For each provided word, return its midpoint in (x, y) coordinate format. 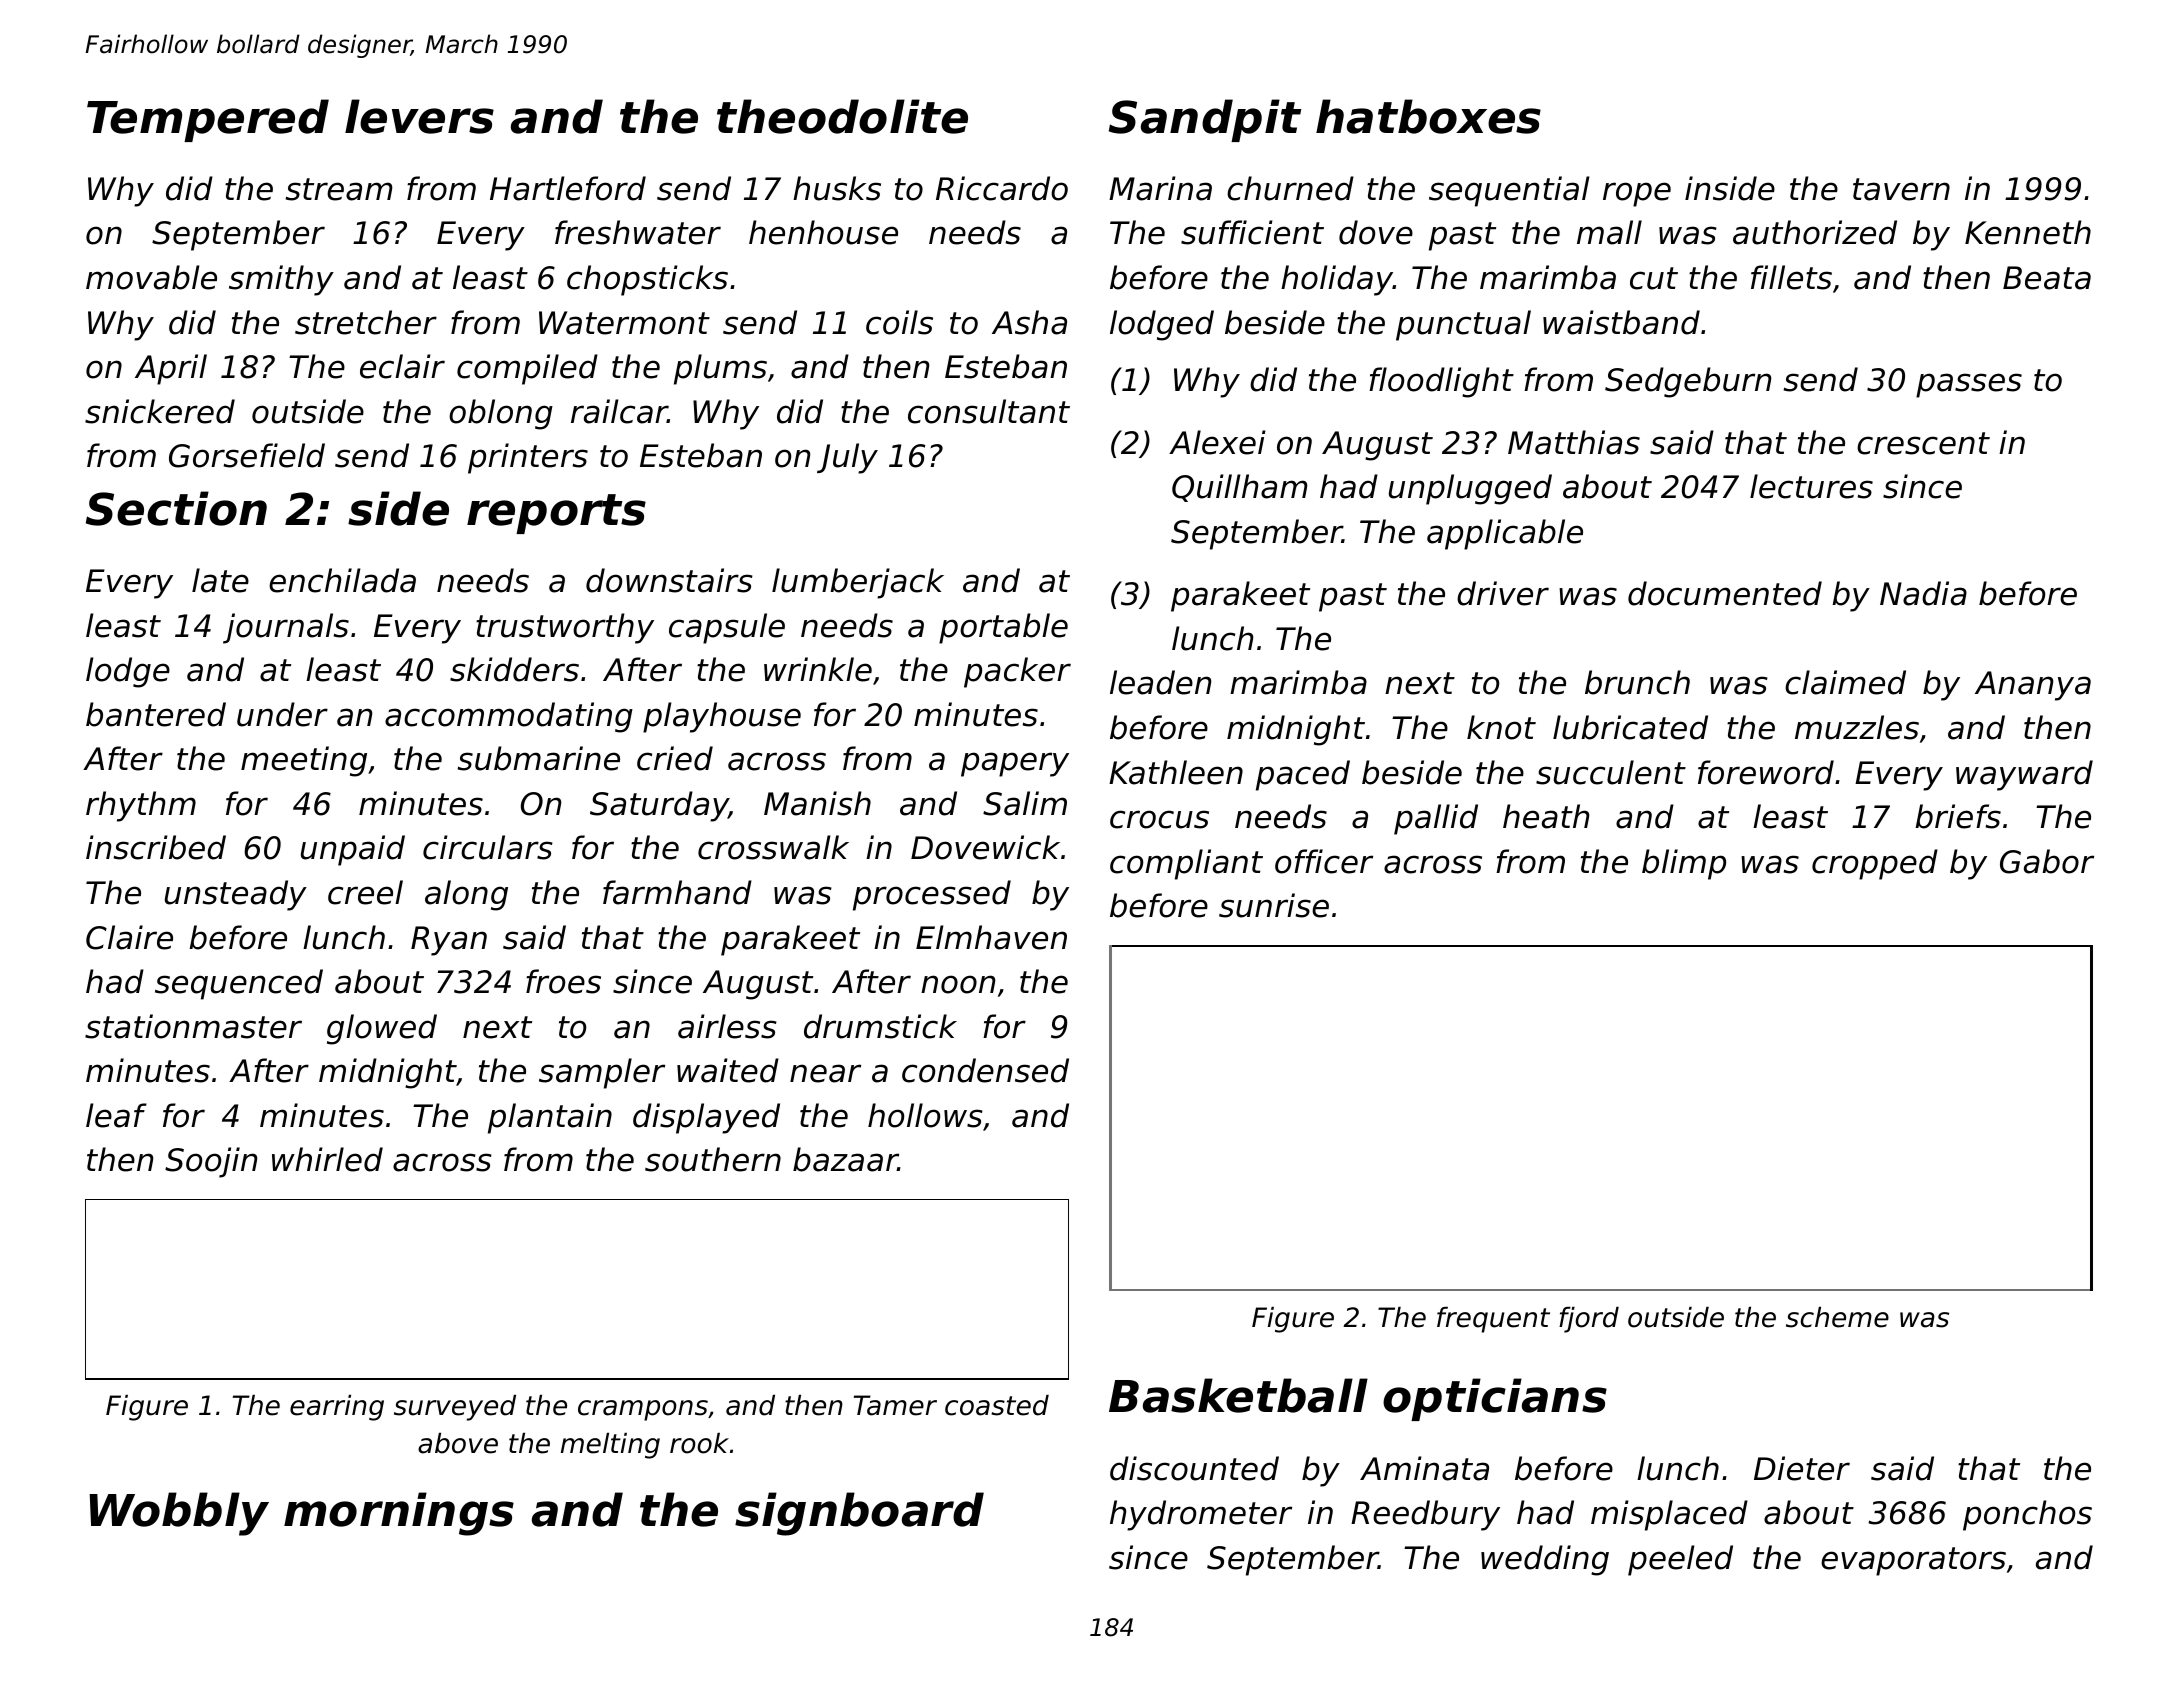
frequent (1493, 1320)
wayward (2024, 775)
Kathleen (1176, 772)
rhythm (141, 806)
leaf (116, 1115)
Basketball (1238, 1395)
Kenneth (2028, 232)
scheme (1837, 1317)
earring (337, 1408)
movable (151, 277)
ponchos (2027, 1515)
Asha (1029, 322)
